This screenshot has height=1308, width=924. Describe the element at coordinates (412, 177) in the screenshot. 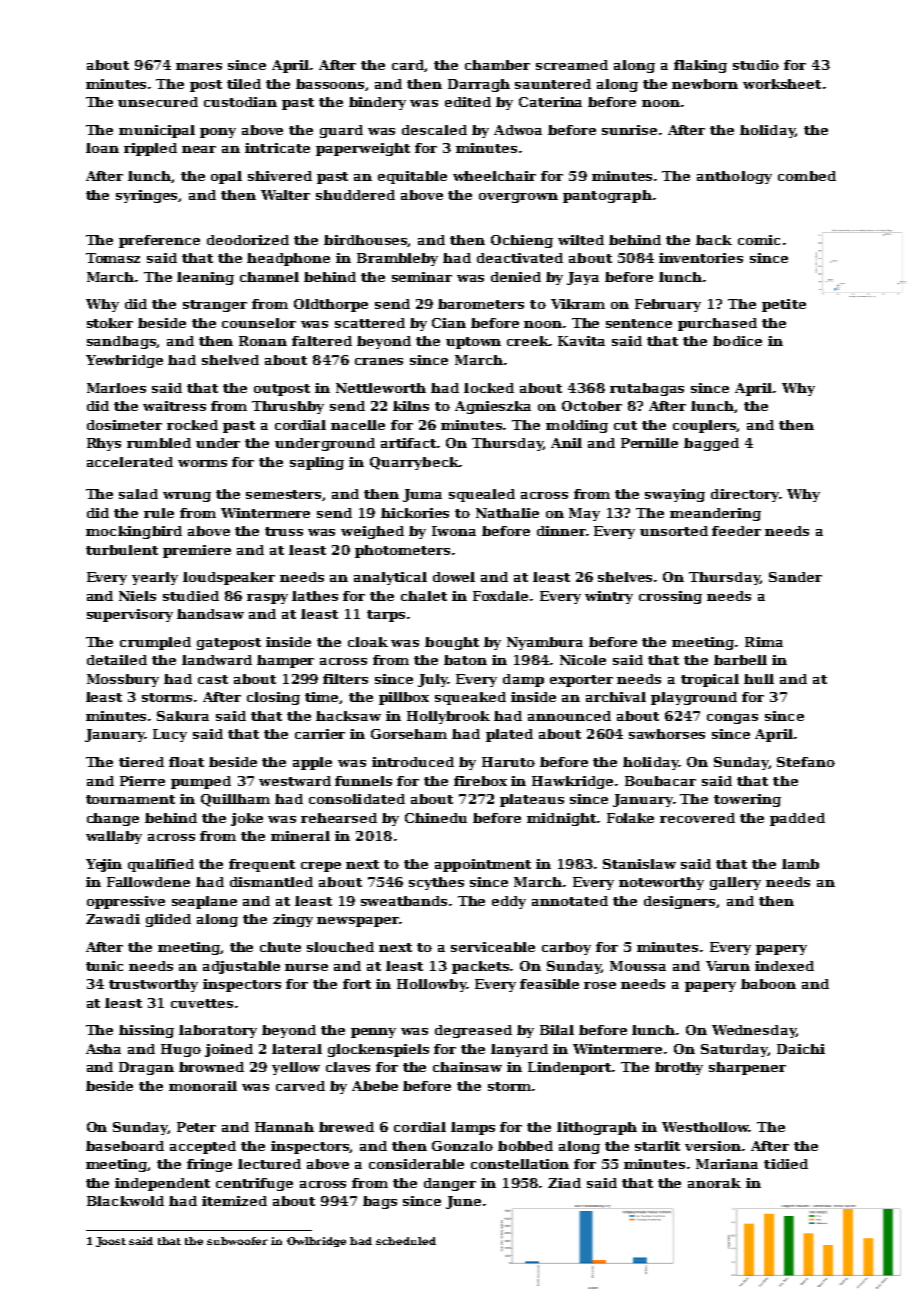

I see `equitable` at that location.
